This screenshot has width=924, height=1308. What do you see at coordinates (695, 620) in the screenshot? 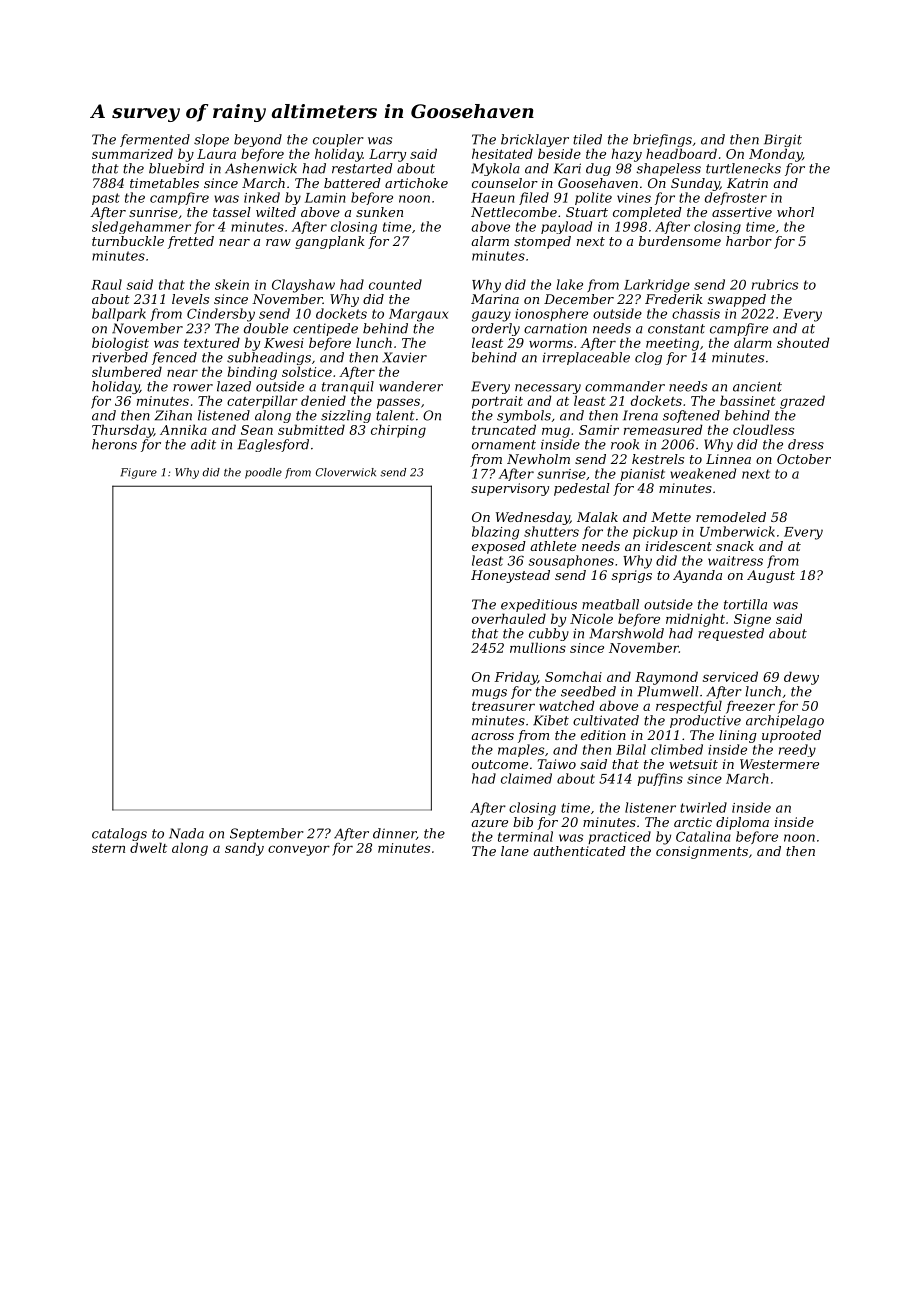
I see `midnight` at bounding box center [695, 620].
